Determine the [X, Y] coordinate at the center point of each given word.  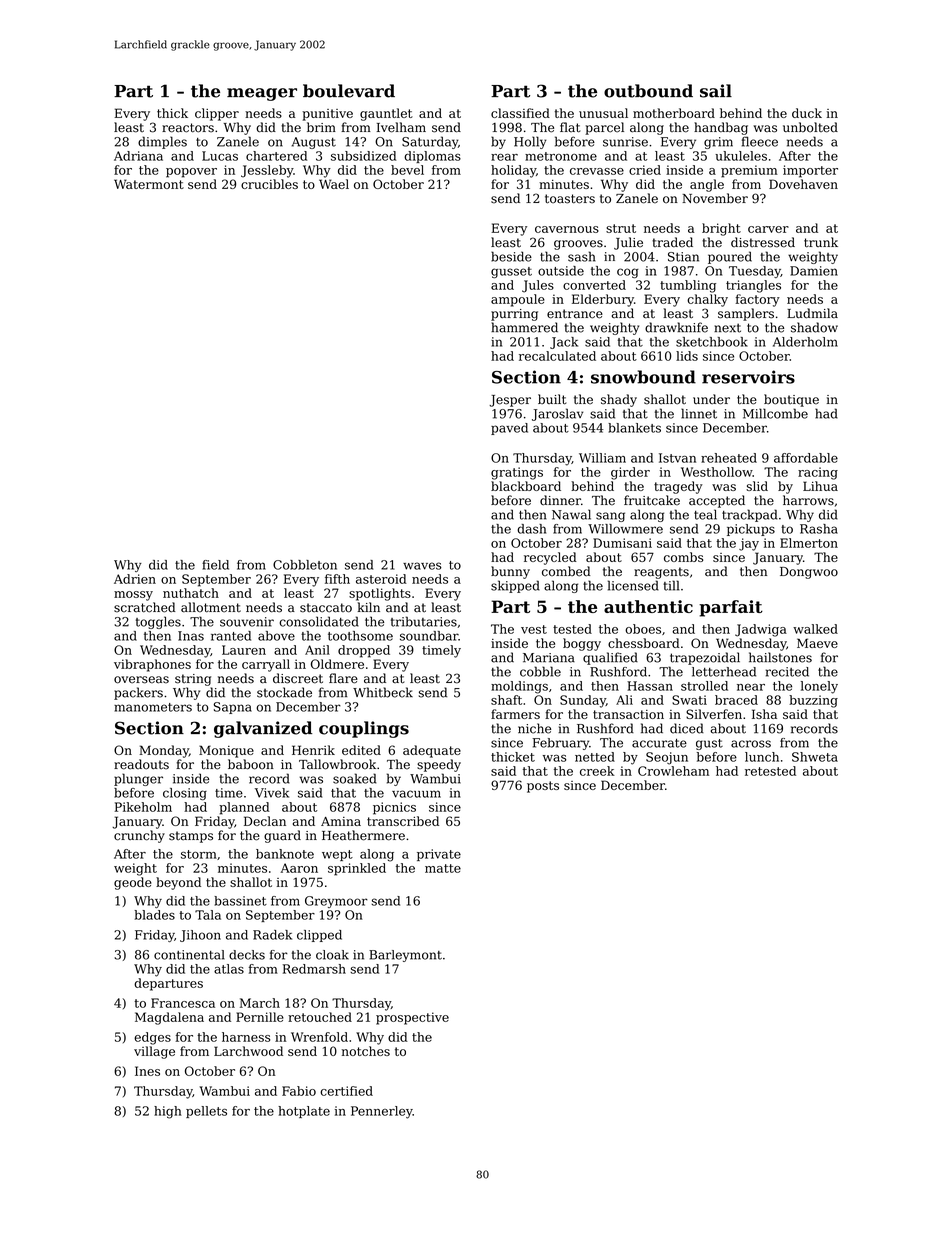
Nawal [571, 514]
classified [520, 113]
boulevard [349, 91]
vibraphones [152, 665]
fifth [337, 579]
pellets [206, 1112]
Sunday [583, 701]
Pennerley [382, 1112]
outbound [648, 91]
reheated [729, 458]
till [671, 585]
